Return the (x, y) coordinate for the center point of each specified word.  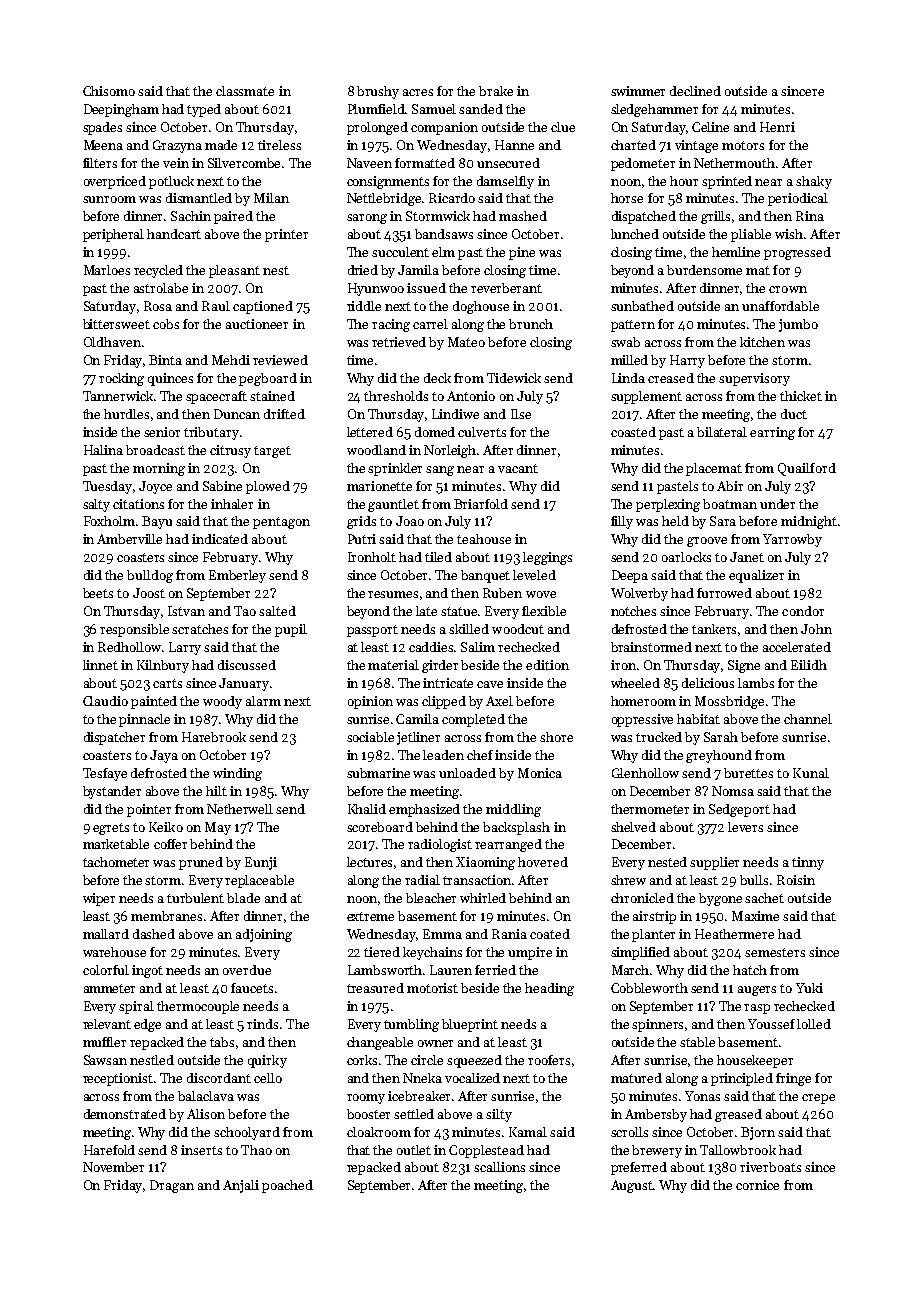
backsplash (516, 828)
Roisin (796, 880)
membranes (166, 916)
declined (695, 91)
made (221, 145)
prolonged (377, 128)
